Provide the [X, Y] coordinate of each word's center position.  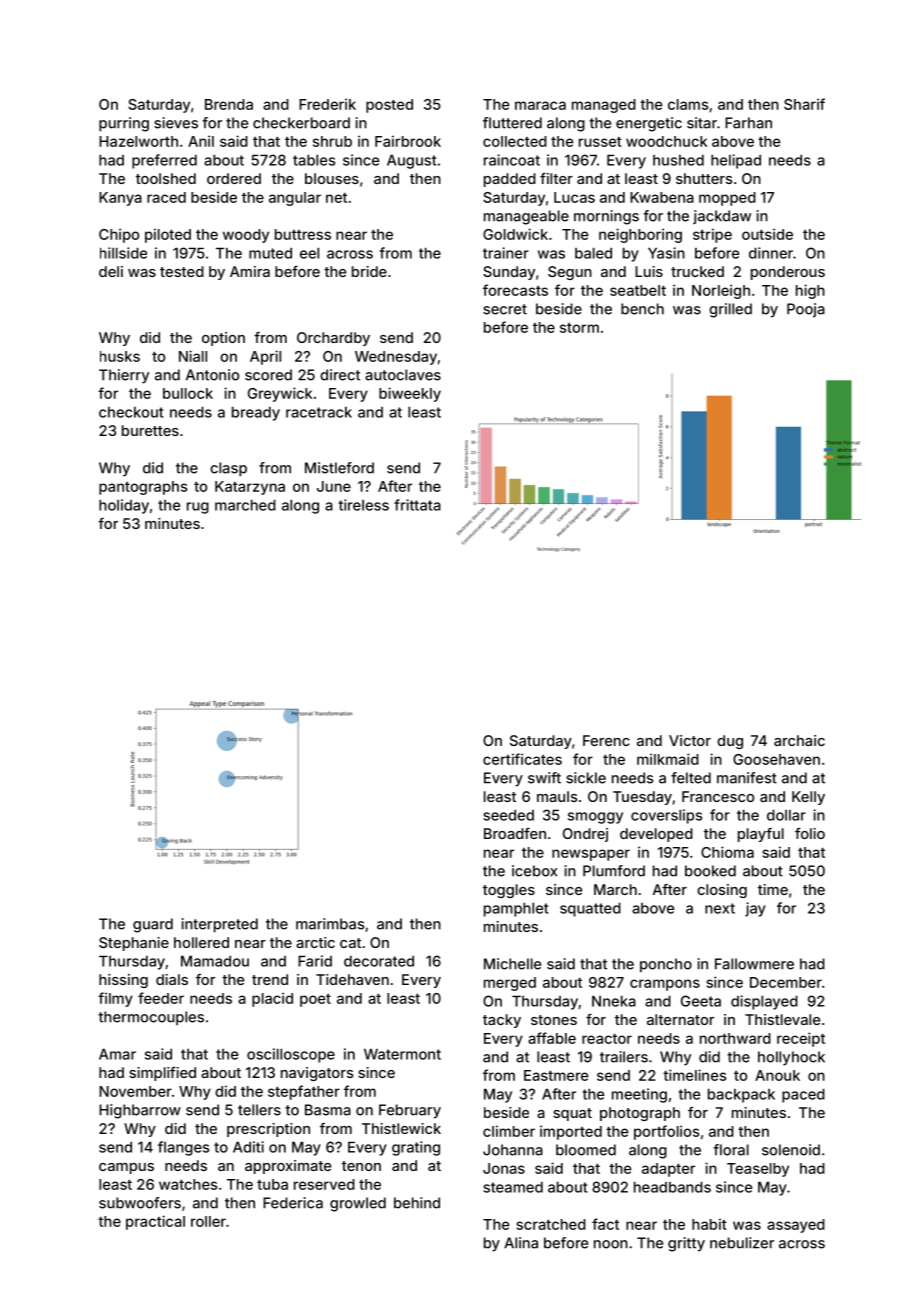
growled [358, 1204]
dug [730, 742]
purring [124, 124]
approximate [288, 1167]
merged [510, 984]
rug [198, 508]
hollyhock [791, 1058]
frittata [417, 505]
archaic [799, 740]
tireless [363, 505]
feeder [161, 998]
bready [256, 413]
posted [389, 106]
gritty [686, 1244]
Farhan [748, 123]
